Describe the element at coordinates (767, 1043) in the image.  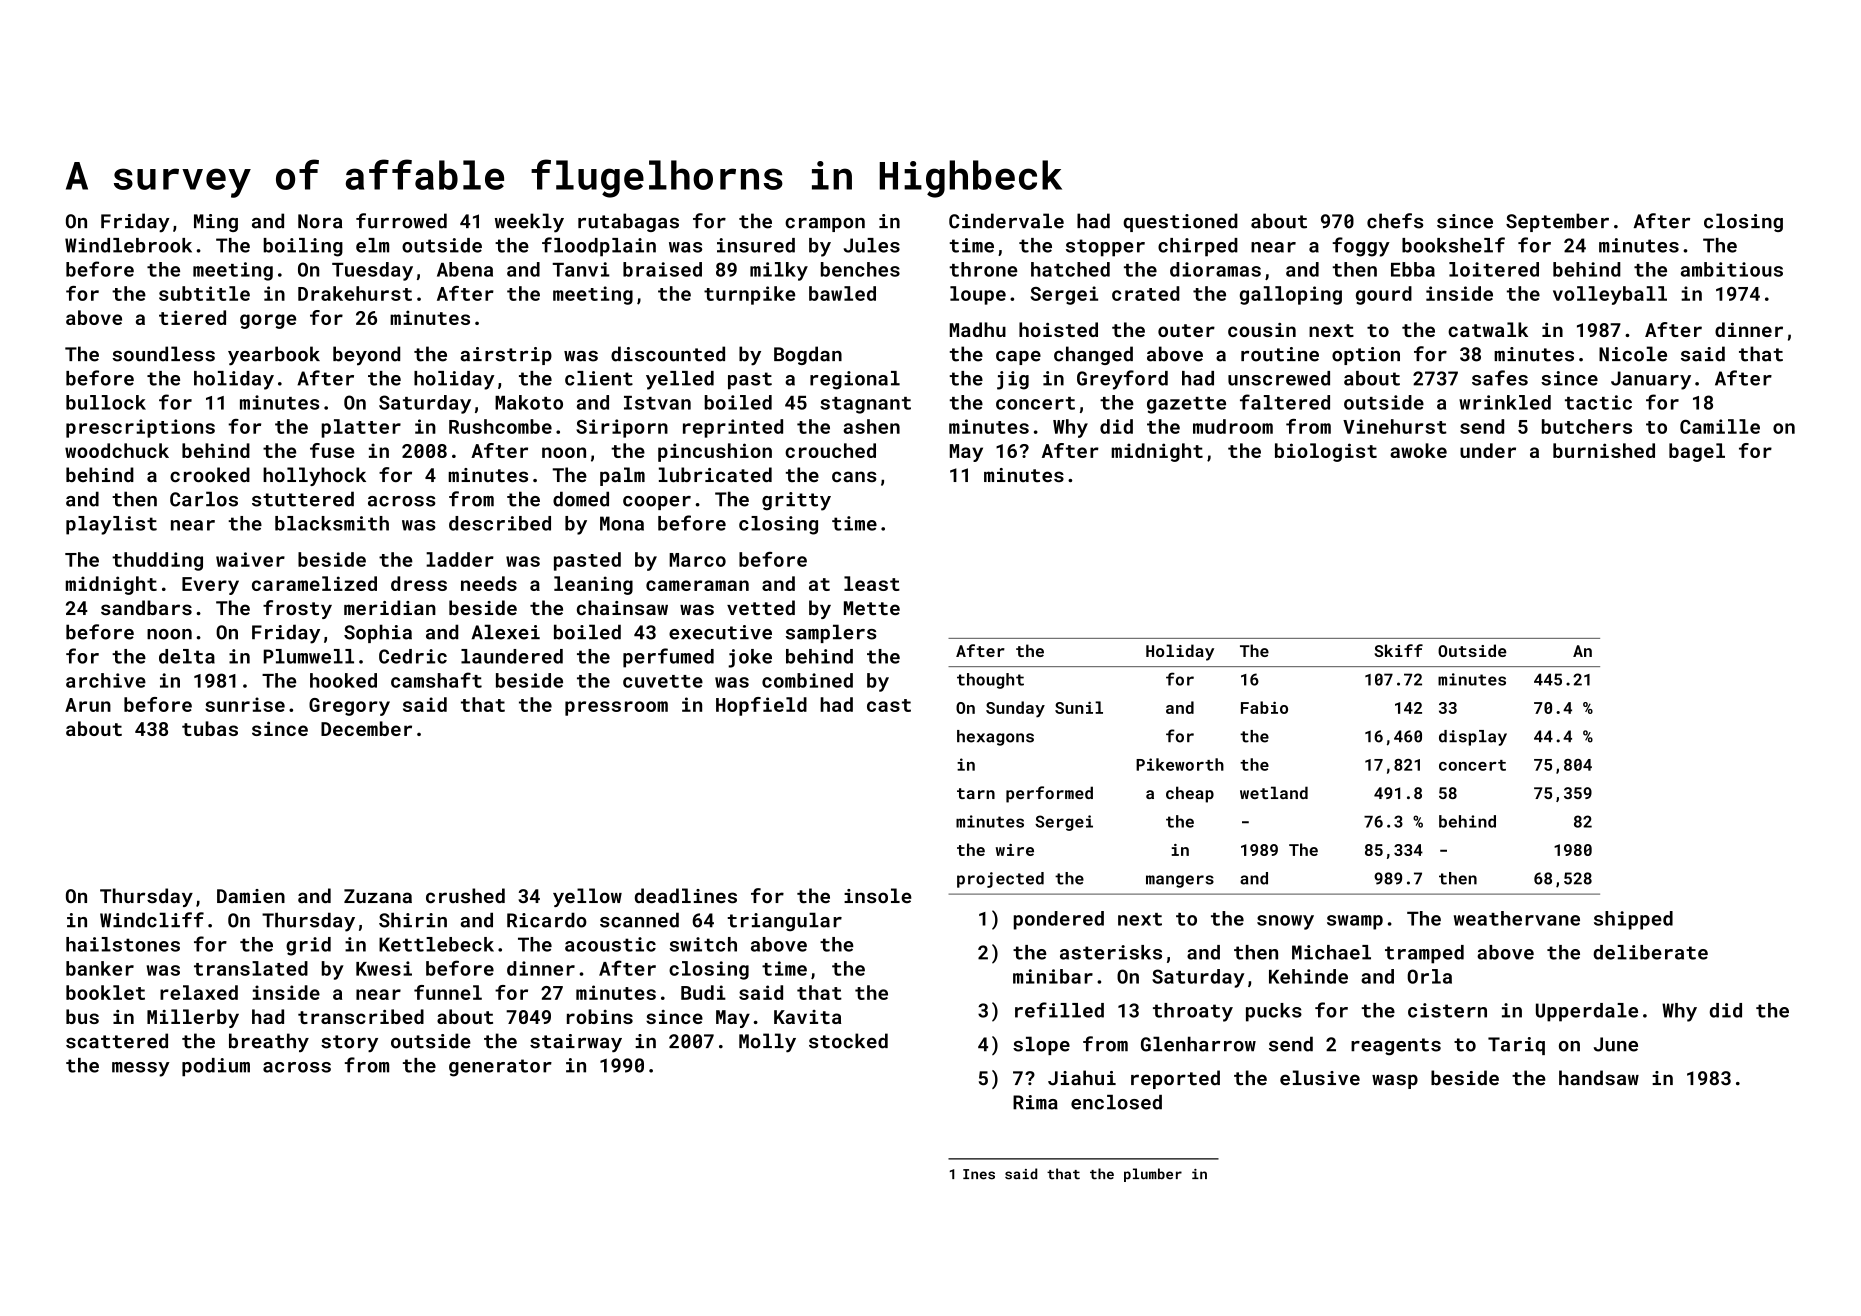
I see `Molly` at that location.
